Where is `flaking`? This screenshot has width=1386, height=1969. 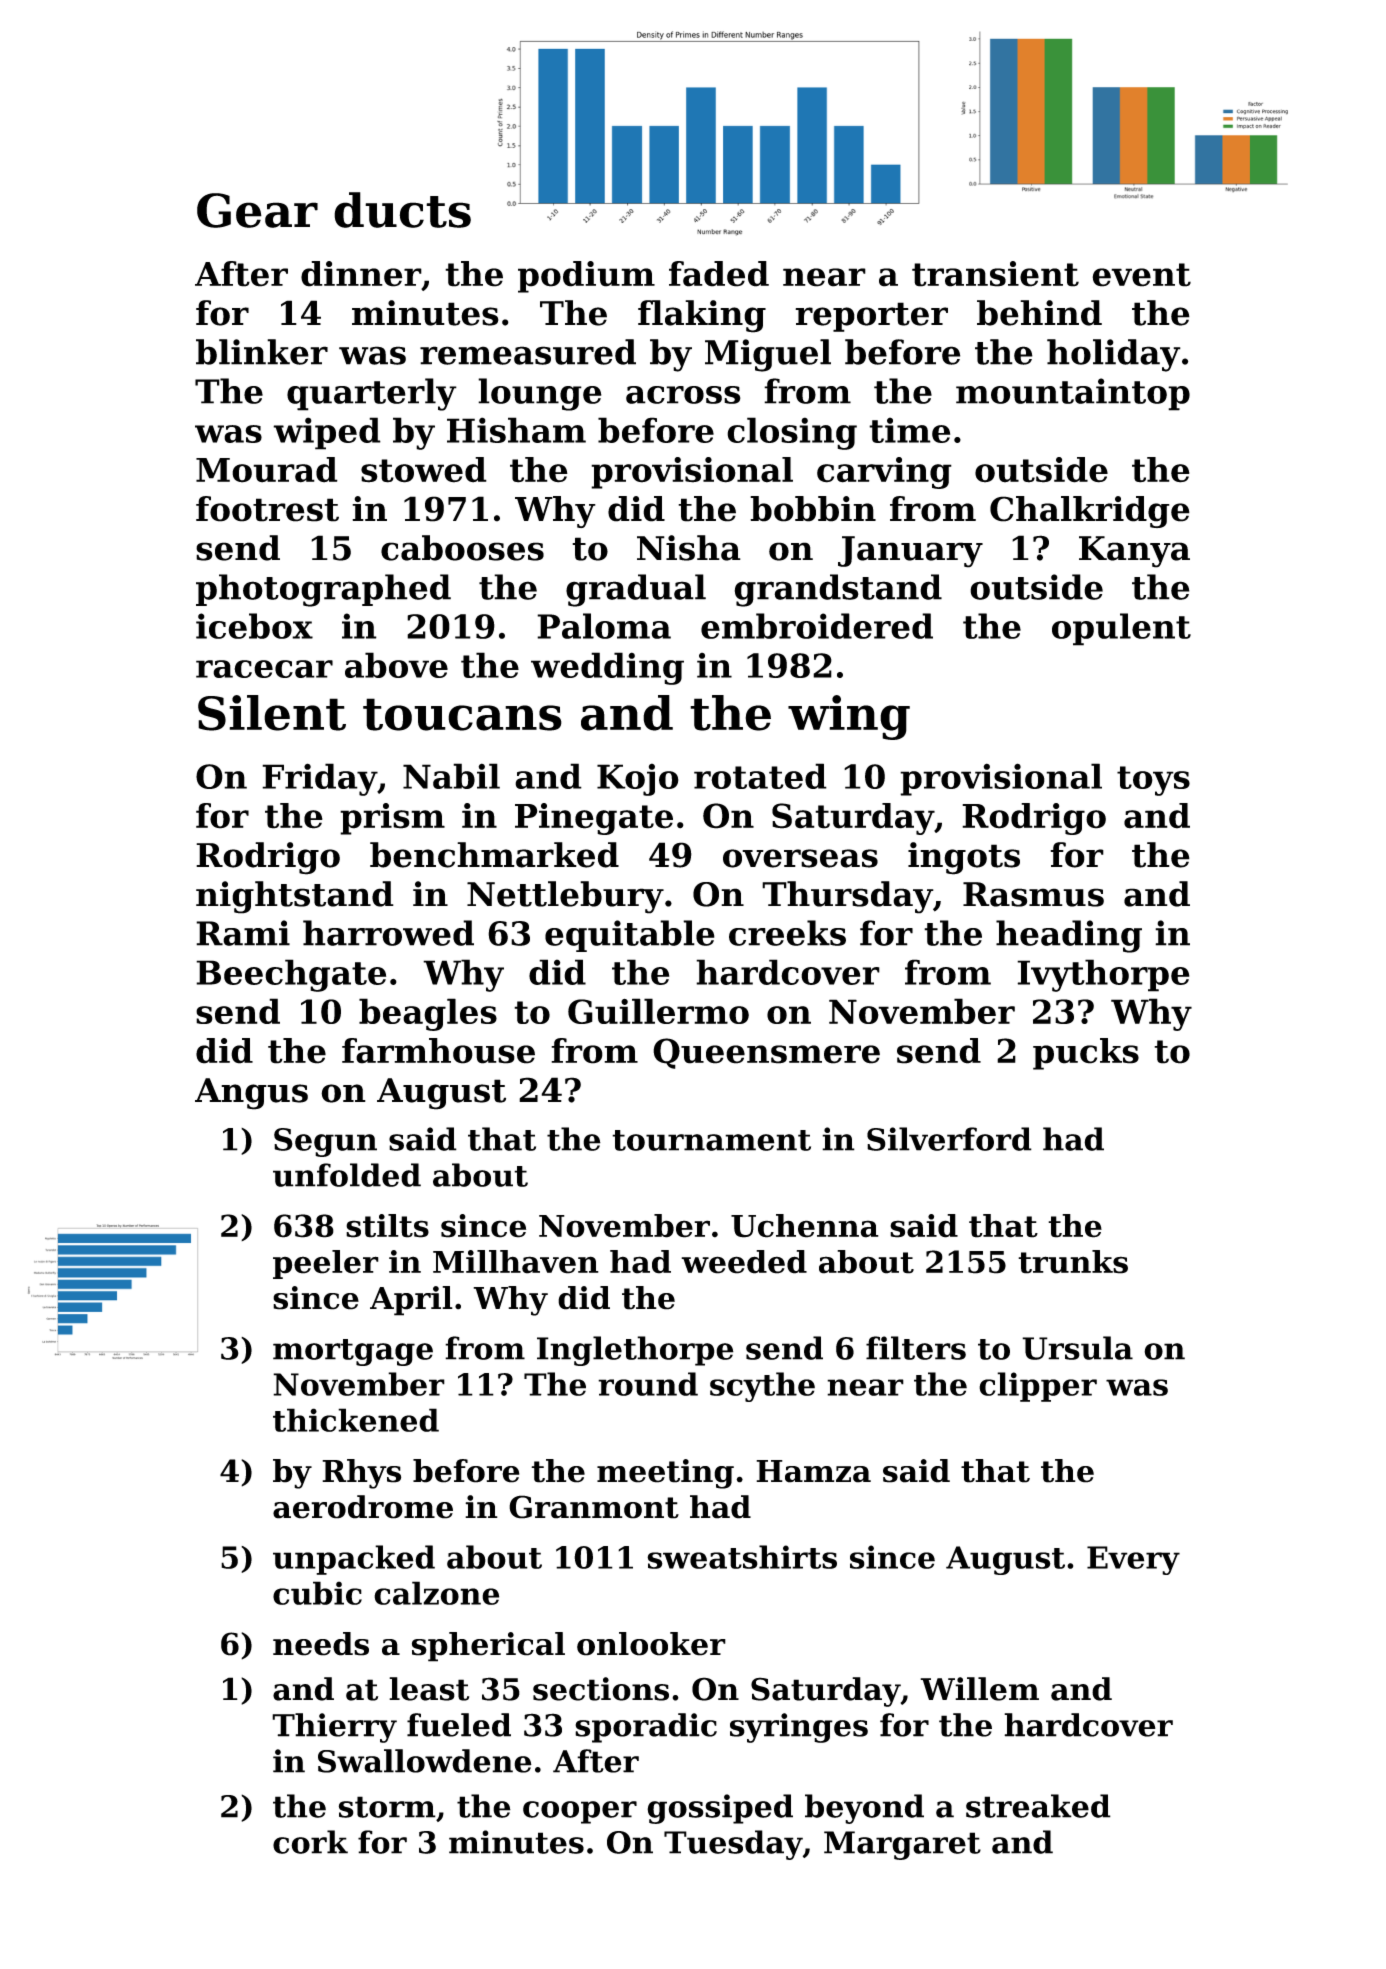 flaking is located at coordinates (702, 316).
